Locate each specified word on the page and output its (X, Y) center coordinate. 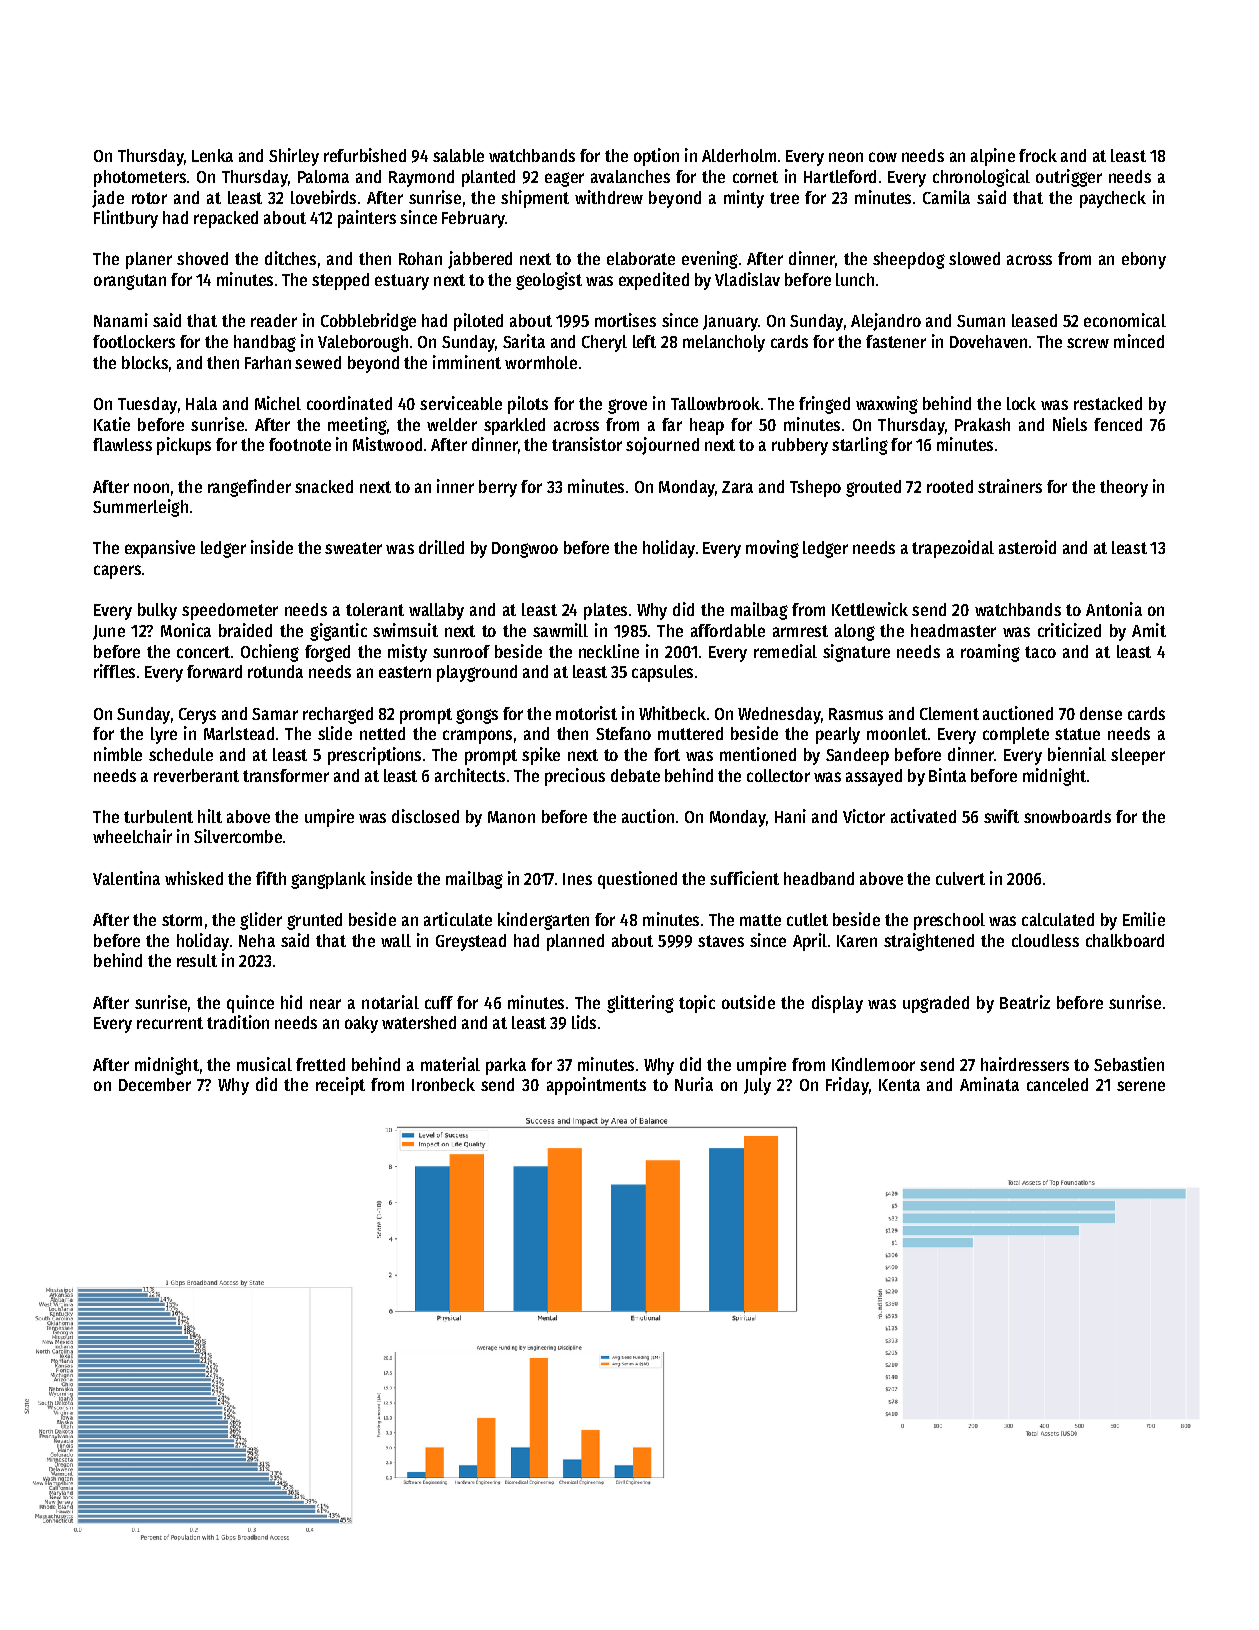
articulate (458, 919)
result (197, 960)
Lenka (212, 155)
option (656, 157)
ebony (1144, 260)
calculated (1058, 919)
